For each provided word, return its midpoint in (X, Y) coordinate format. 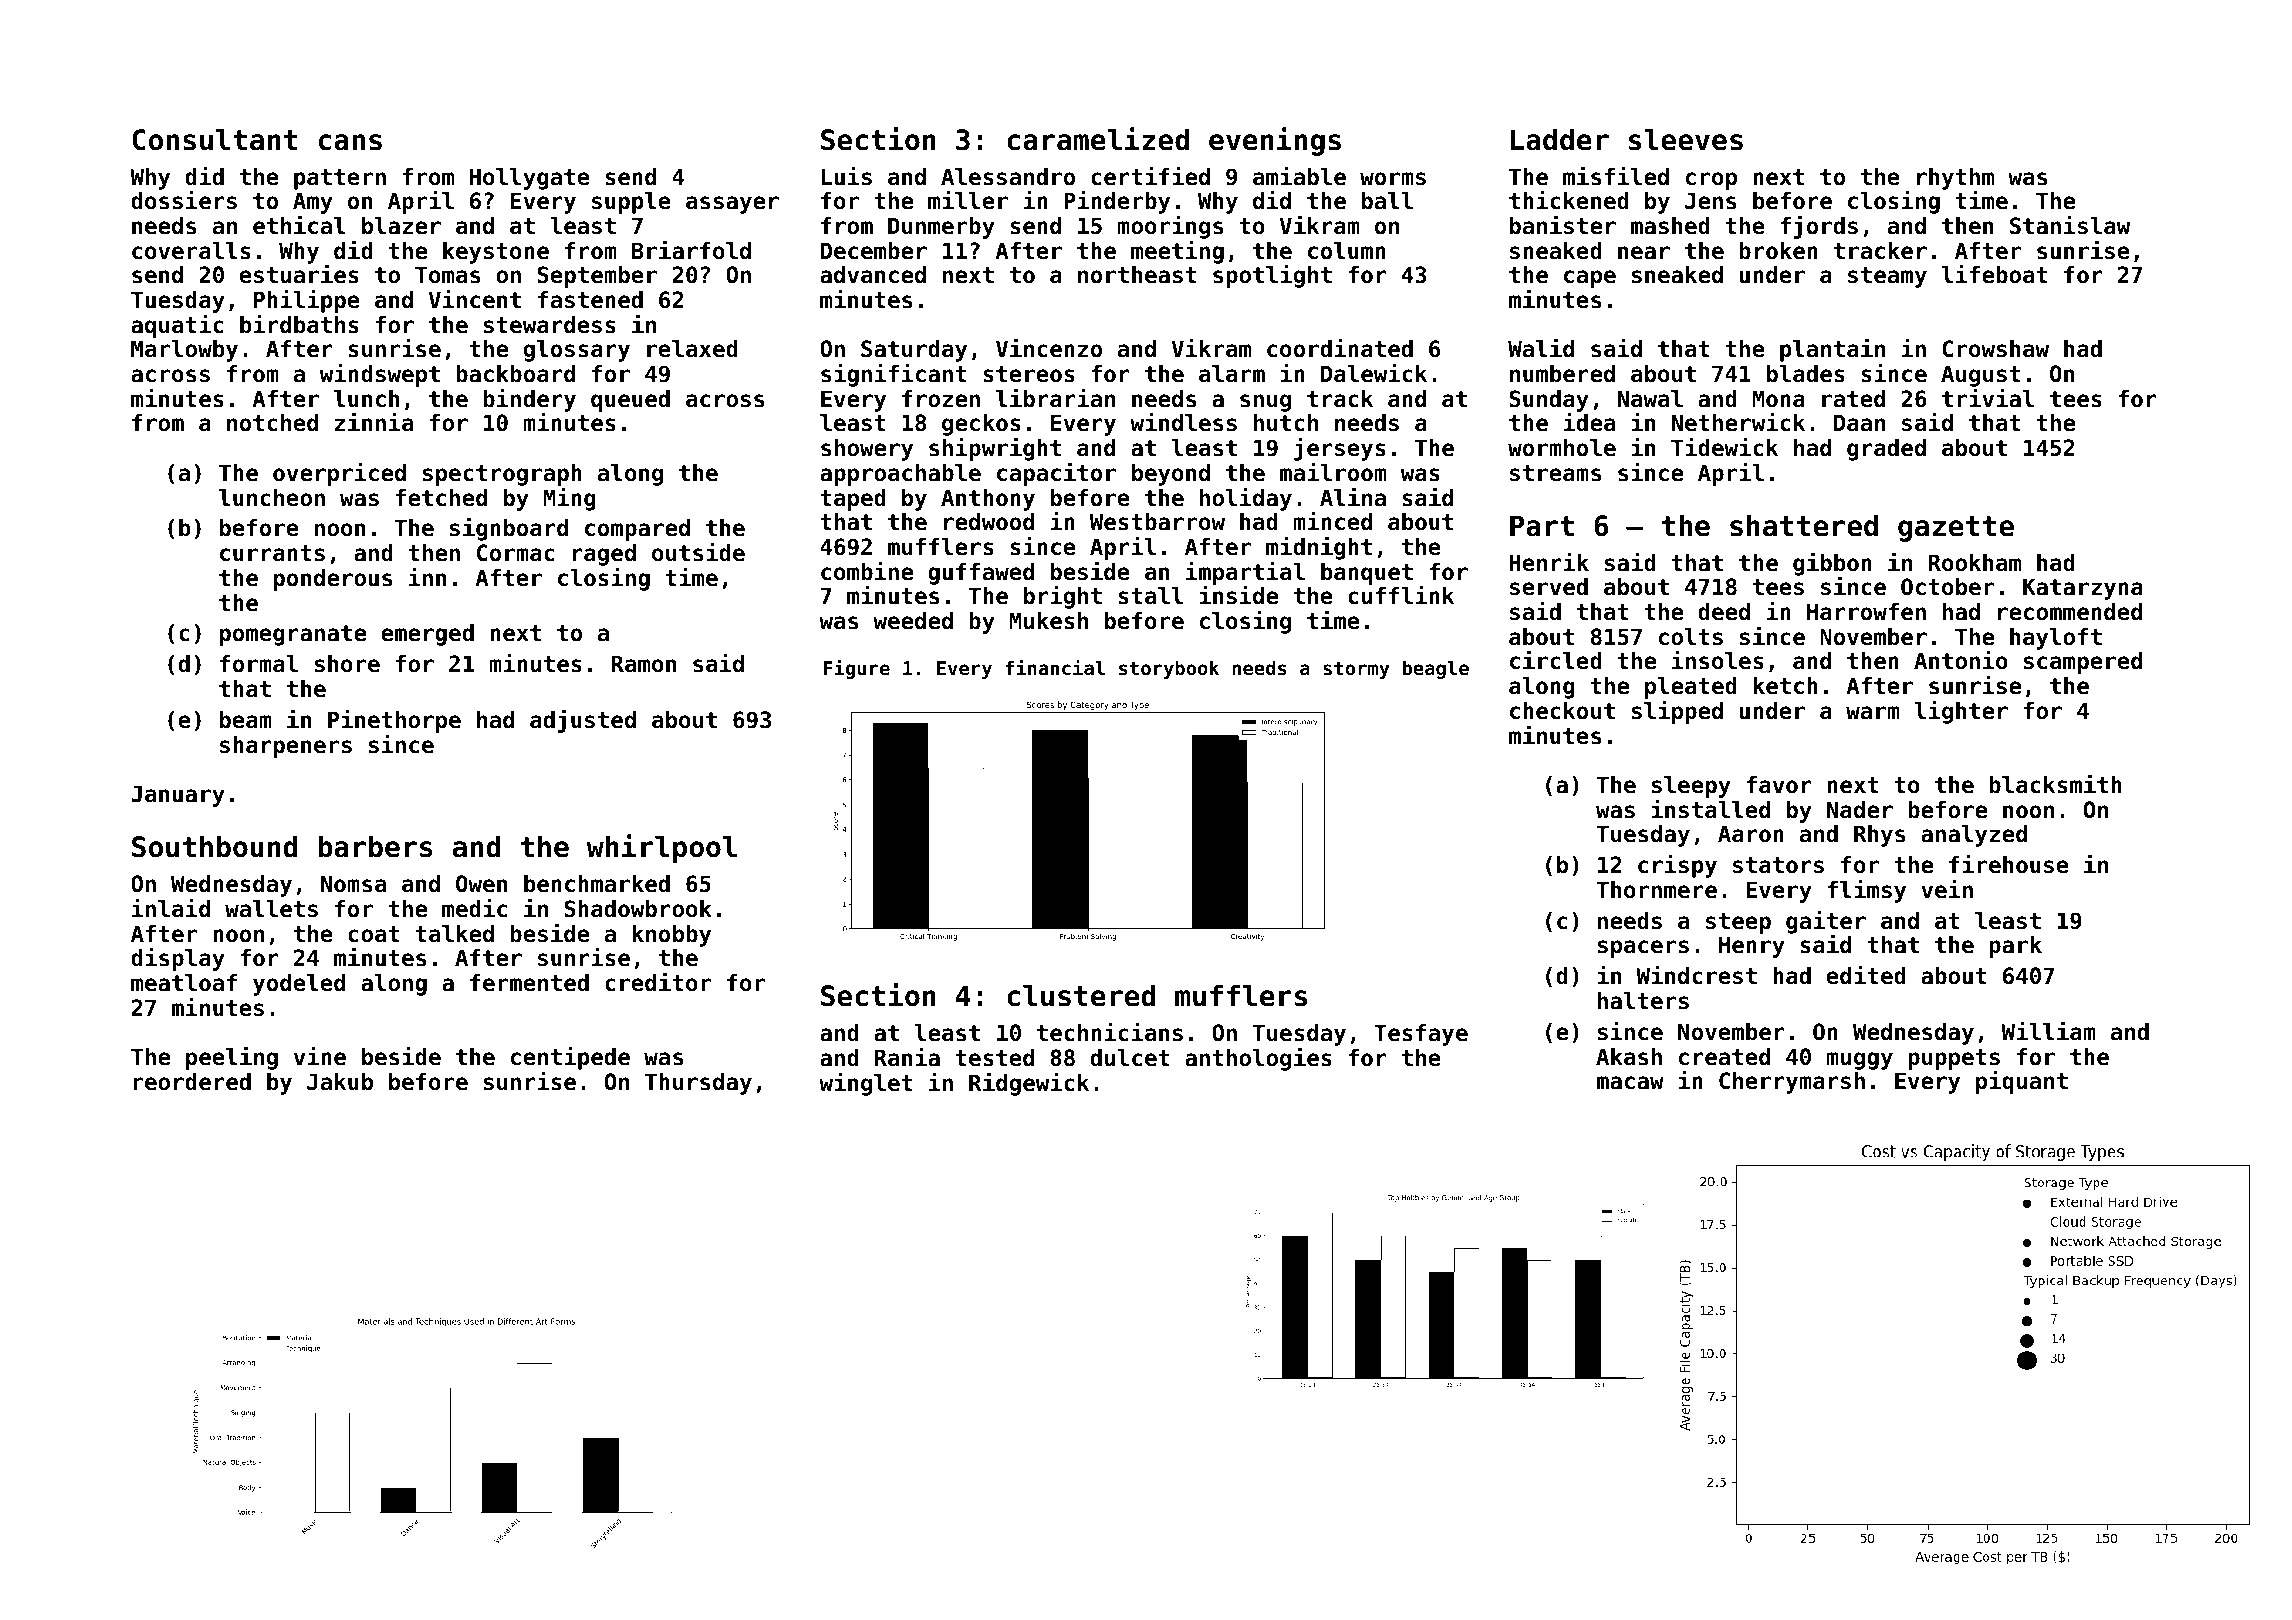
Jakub (340, 1082)
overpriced (339, 474)
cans (350, 142)
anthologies (1258, 1059)
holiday (1246, 499)
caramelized (1098, 139)
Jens (1710, 201)
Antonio (1961, 660)
